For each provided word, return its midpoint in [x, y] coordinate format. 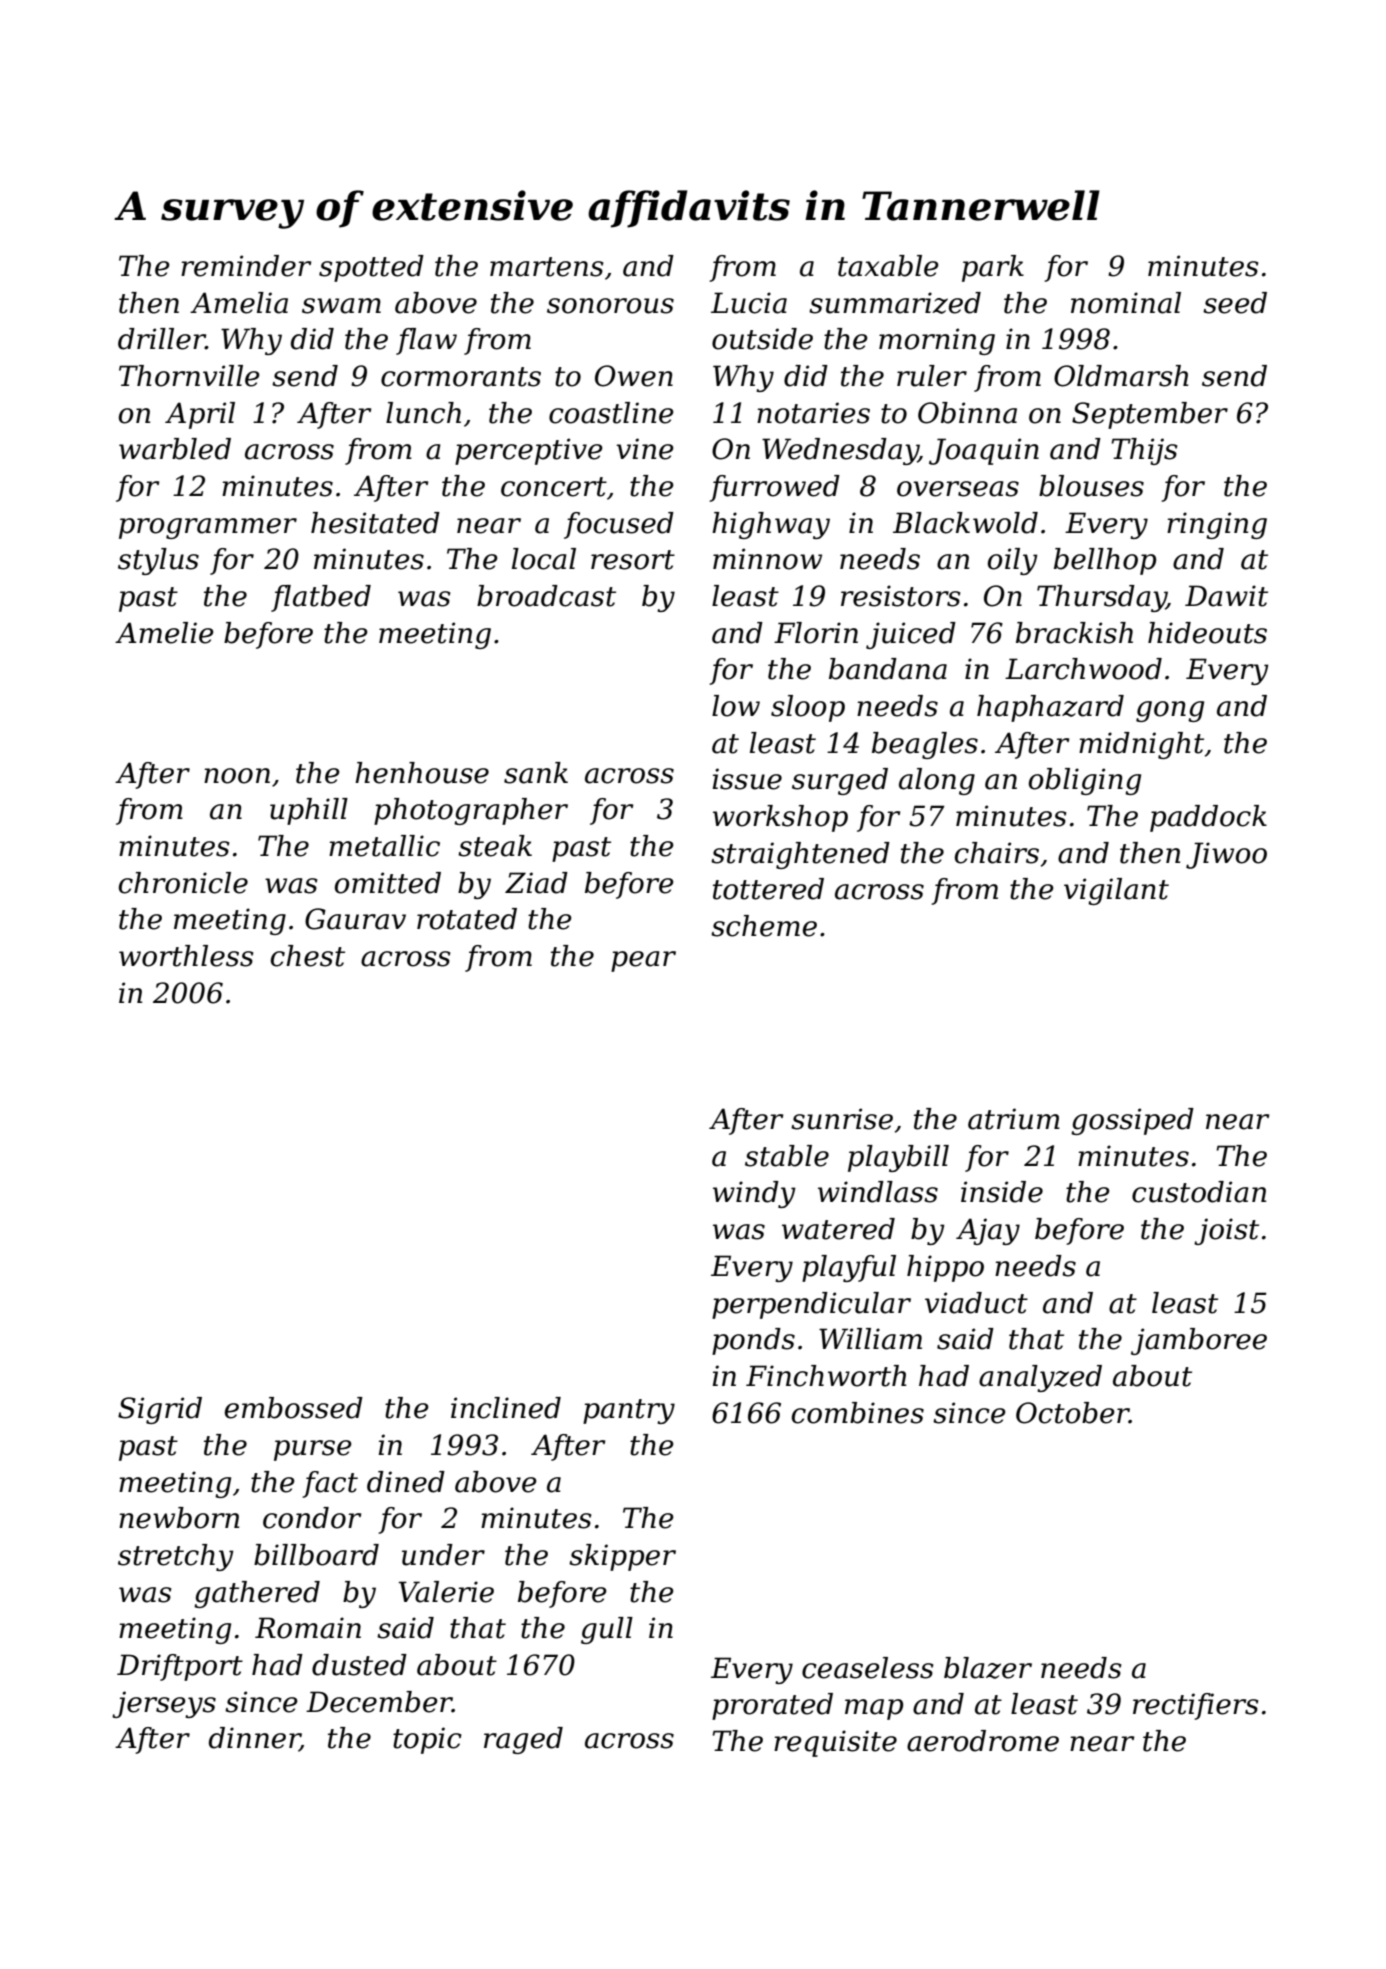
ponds [753, 1341]
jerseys [164, 1704]
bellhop [1105, 561]
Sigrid [160, 1410]
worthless [186, 956]
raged [523, 1740]
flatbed [321, 598]
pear [643, 961]
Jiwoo [1226, 855]
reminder [246, 266]
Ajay [988, 1231]
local [544, 559]
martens [547, 267]
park [993, 268]
